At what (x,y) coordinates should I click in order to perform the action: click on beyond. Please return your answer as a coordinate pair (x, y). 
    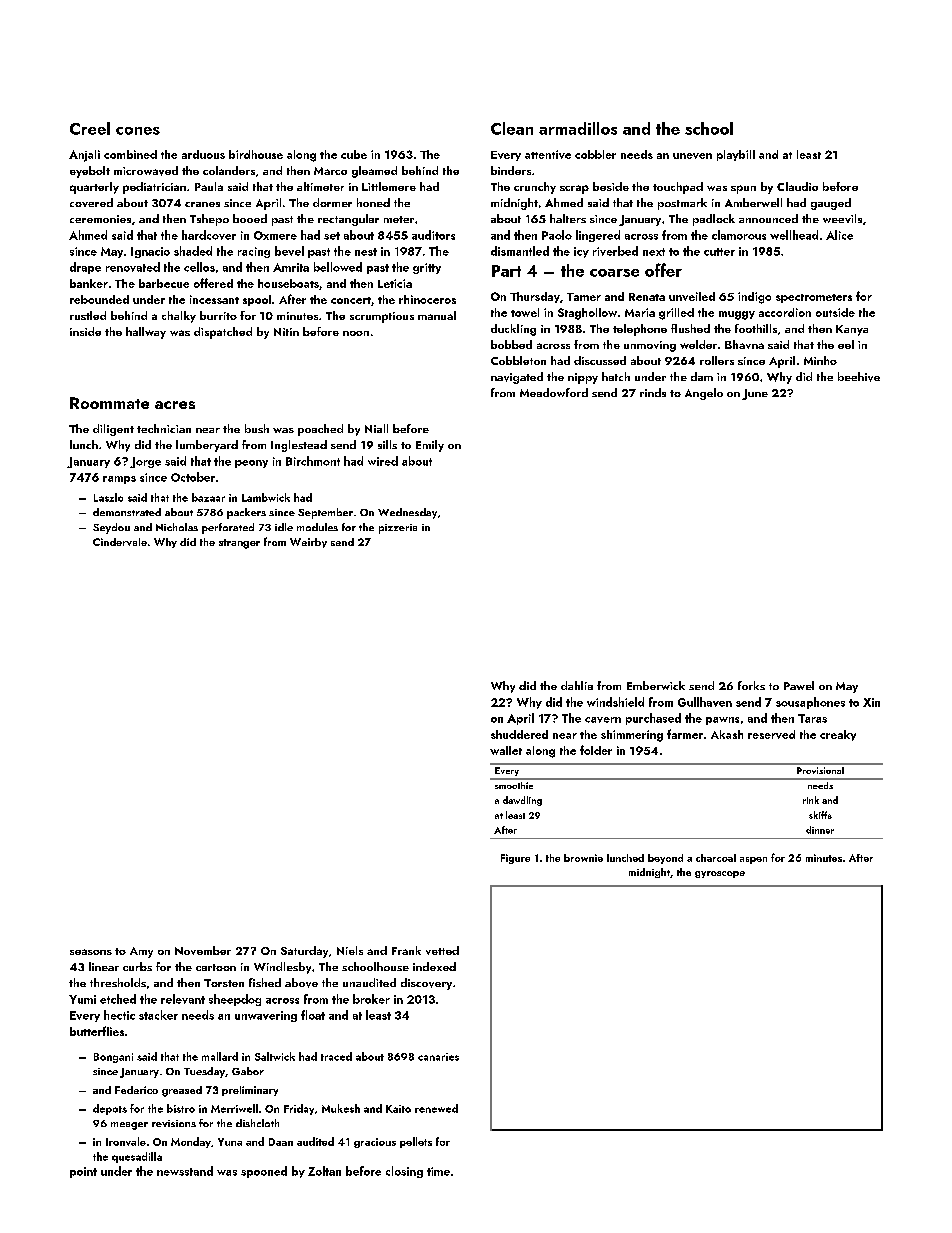
    Looking at the image, I should click on (665, 859).
